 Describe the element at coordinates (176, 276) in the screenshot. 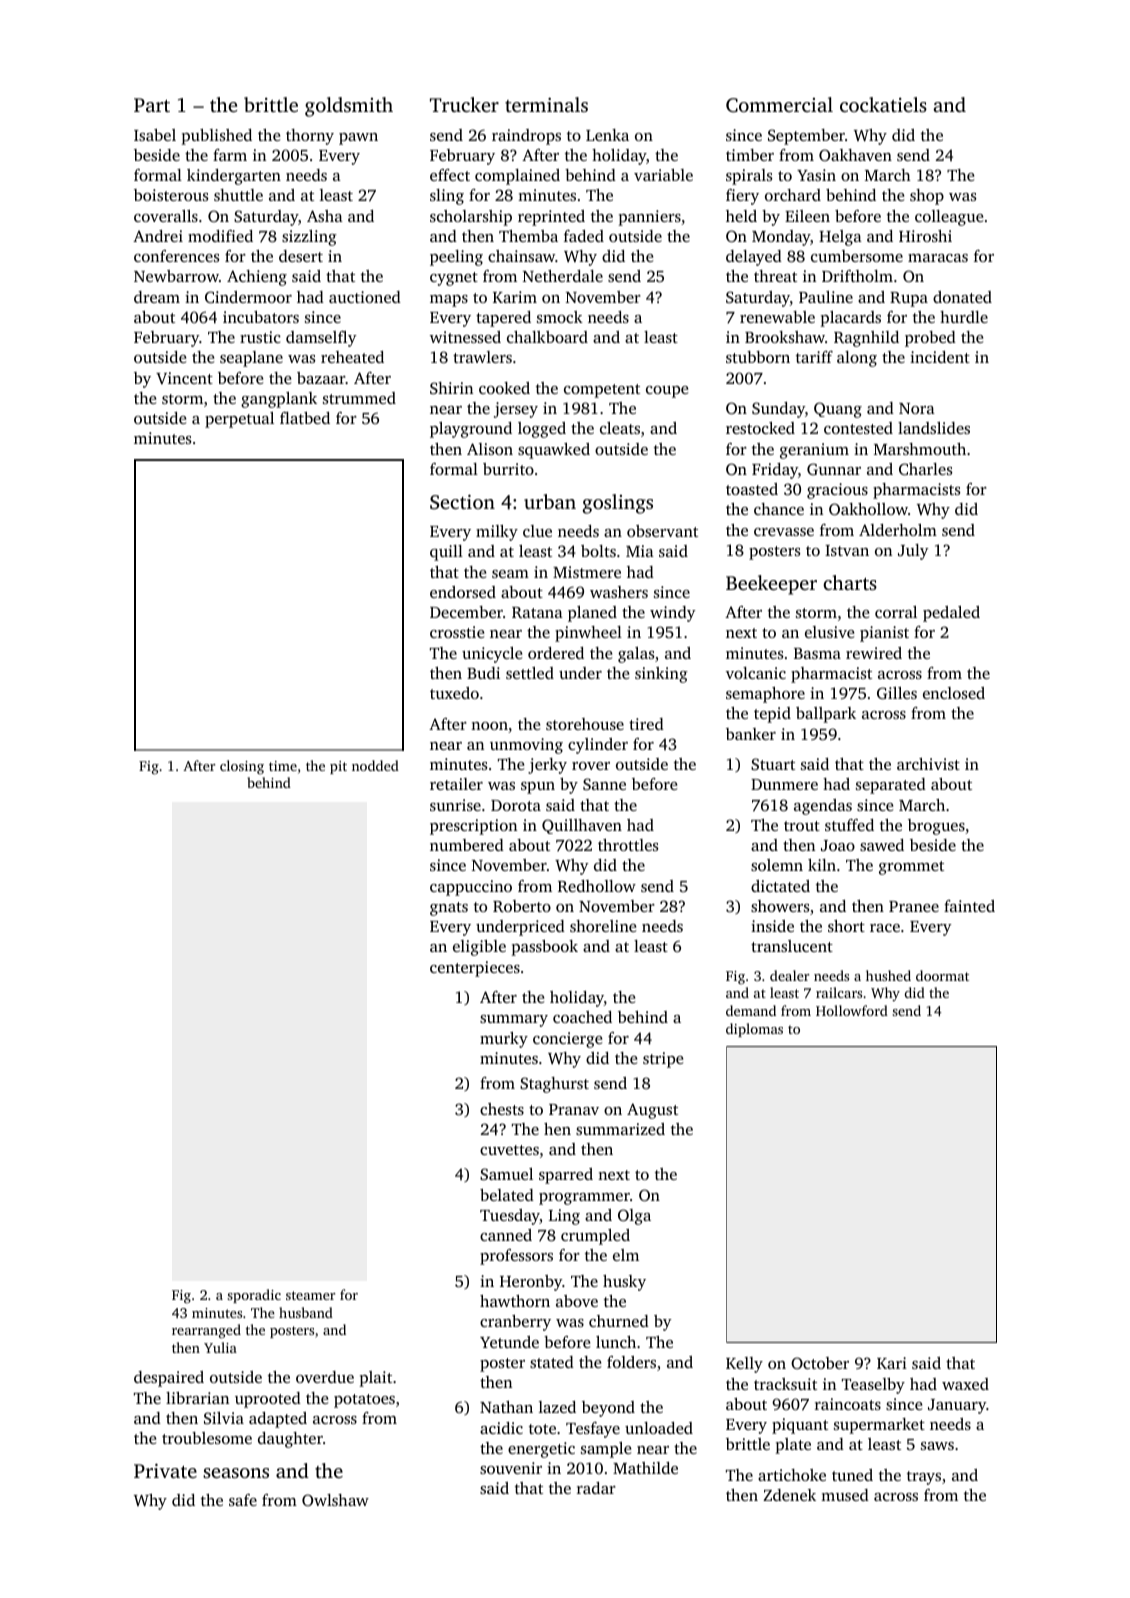

I see `Newbarrow` at that location.
